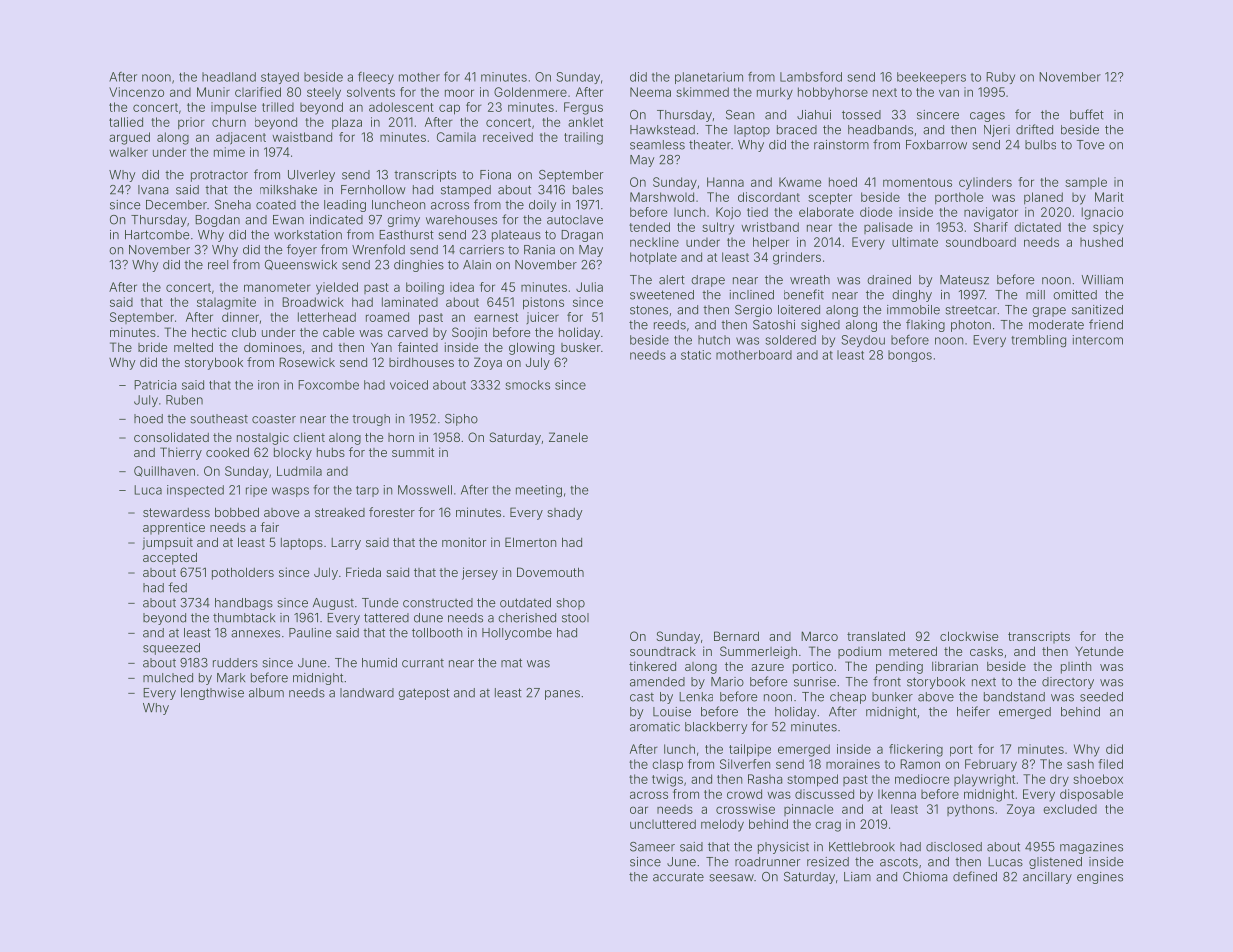 This screenshot has height=952, width=1233. Describe the element at coordinates (386, 618) in the screenshot. I see `tattered` at that location.
